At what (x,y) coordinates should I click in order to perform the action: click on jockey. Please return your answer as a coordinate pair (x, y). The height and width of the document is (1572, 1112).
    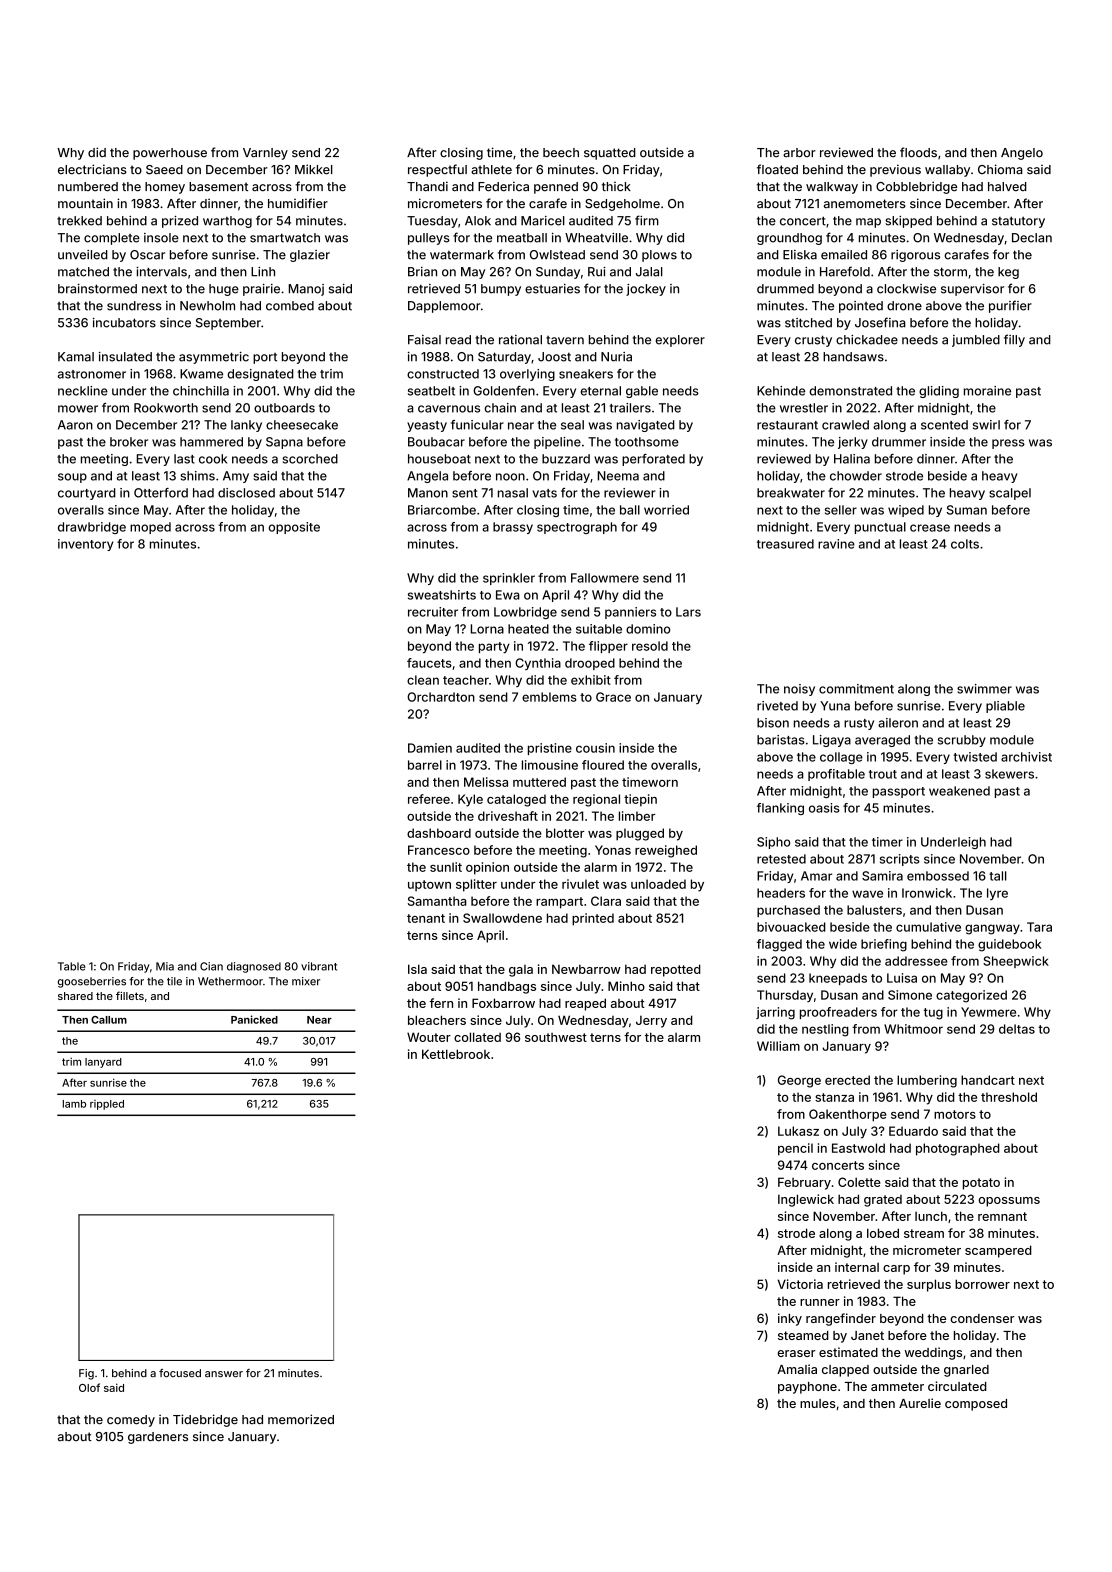
    Looking at the image, I should click on (646, 290).
